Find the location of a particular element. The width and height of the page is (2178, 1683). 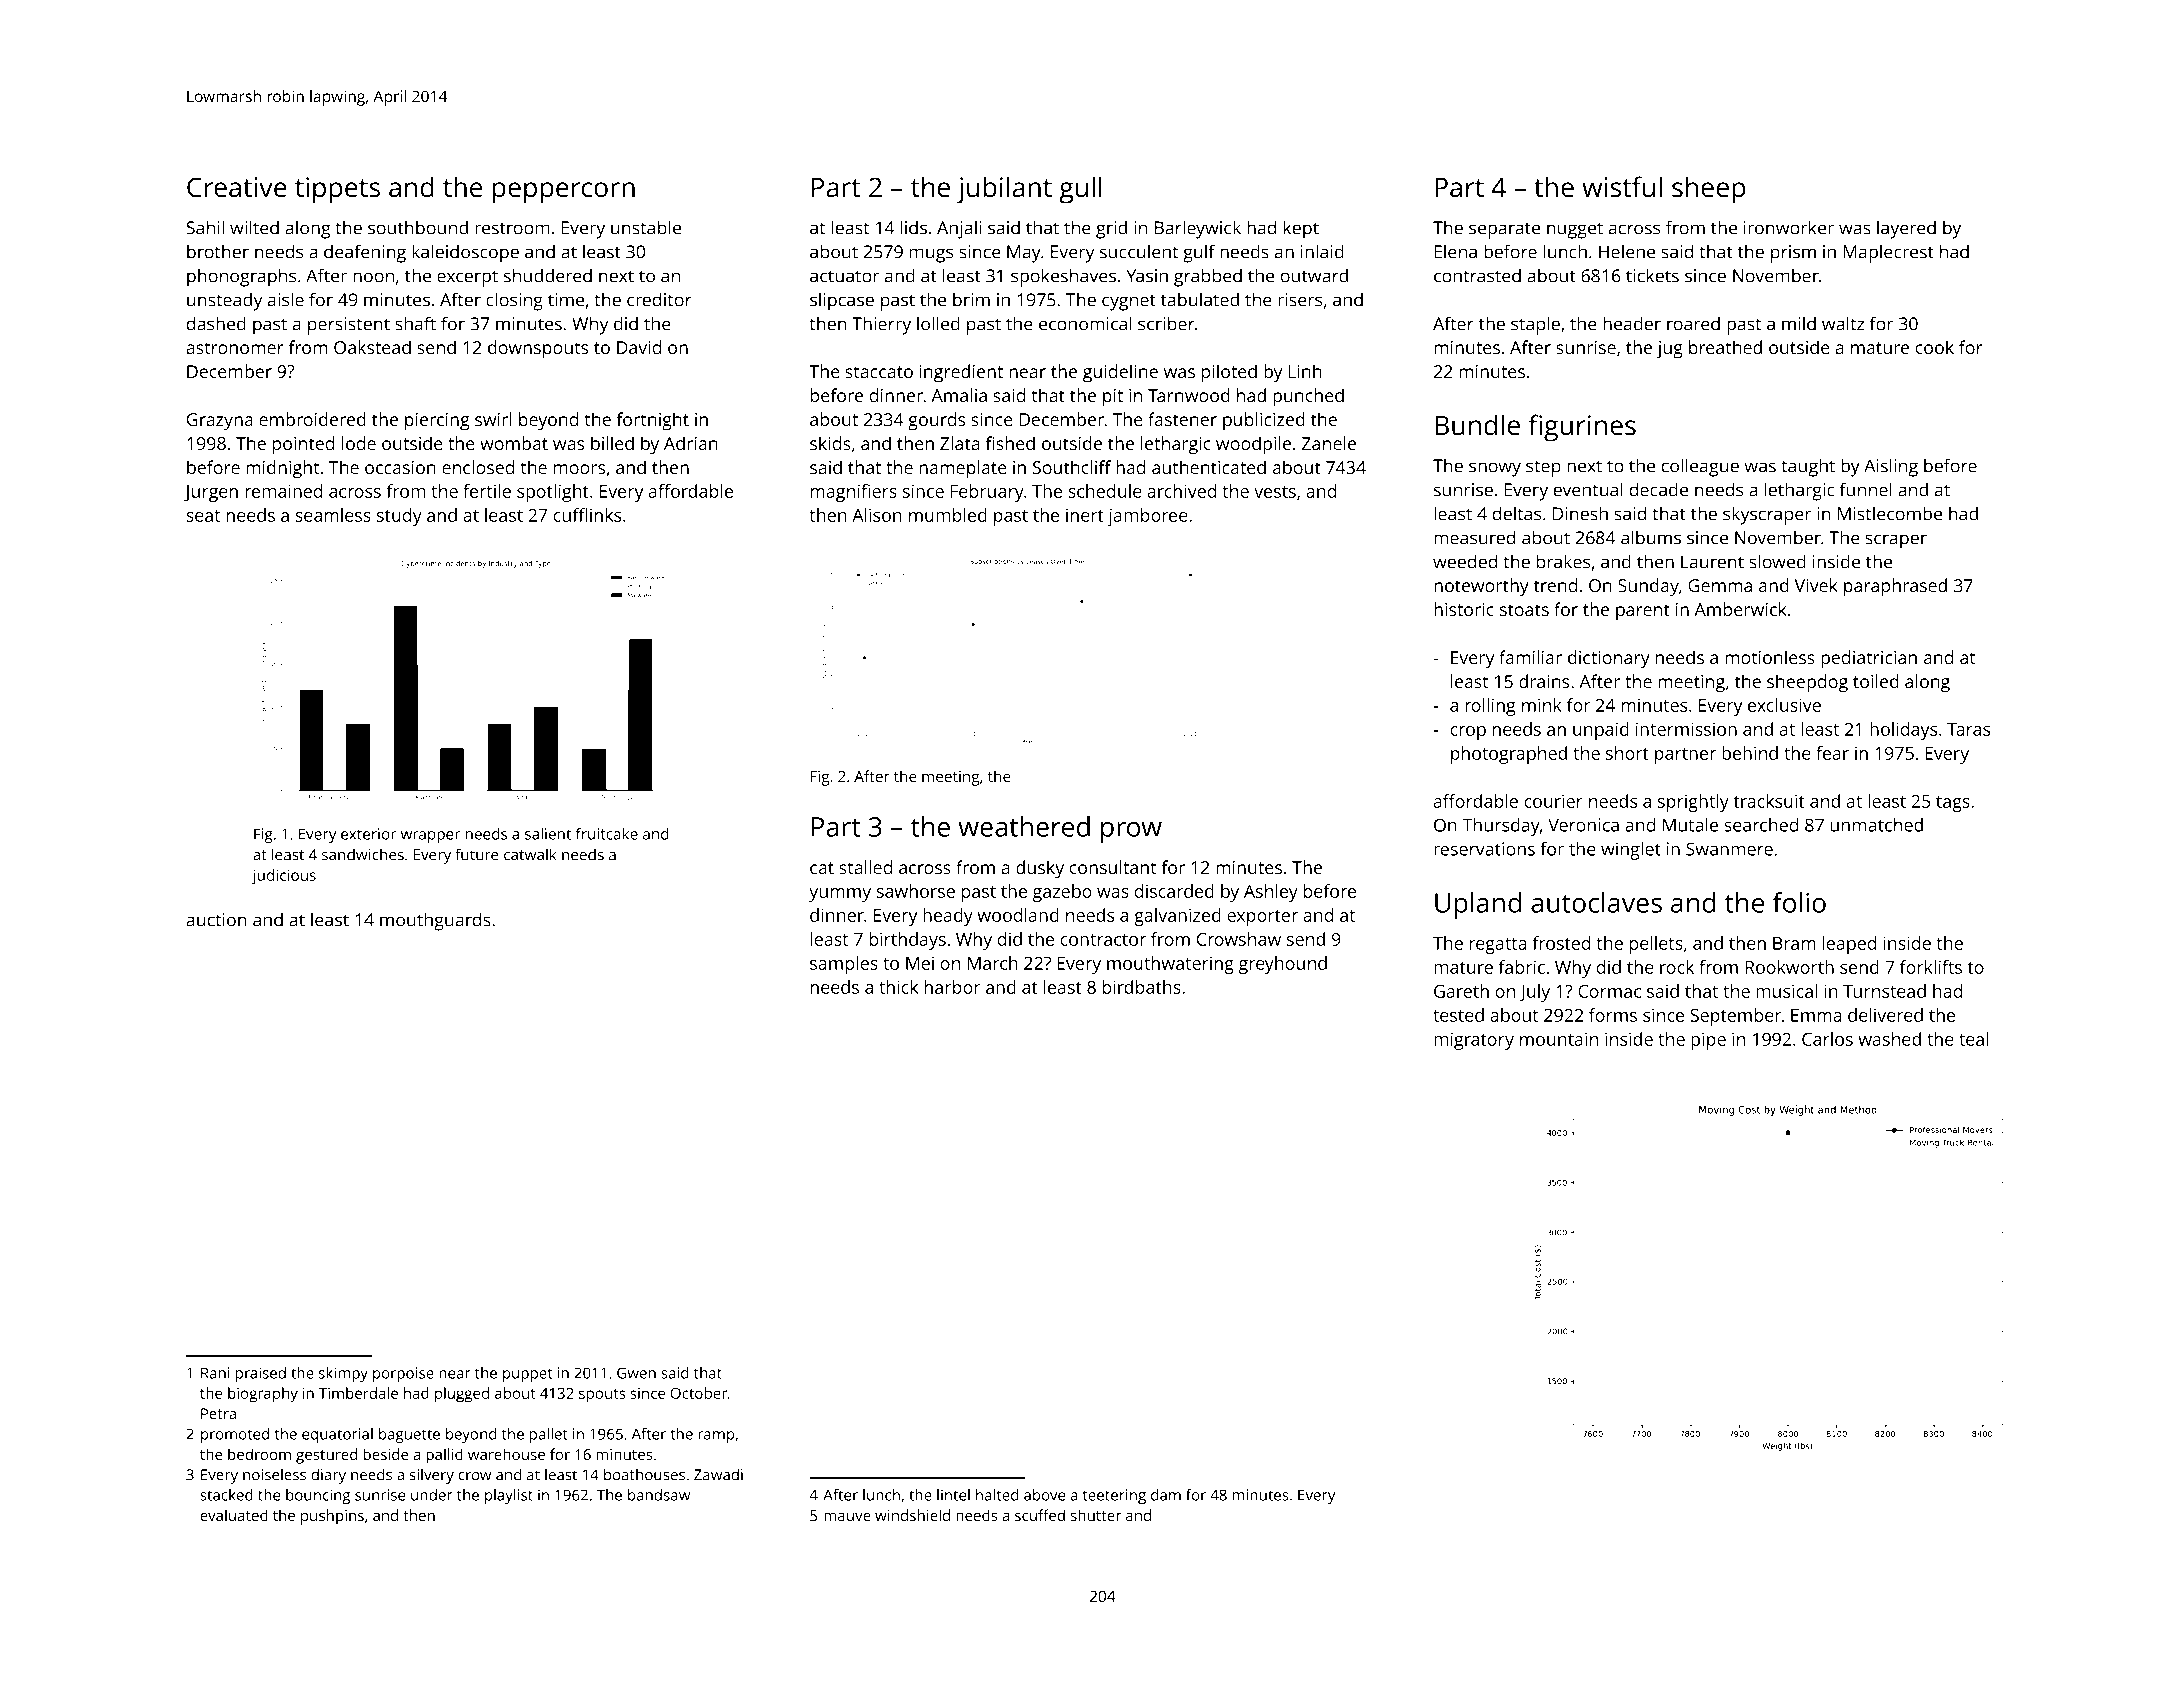

birdbaths is located at coordinates (1142, 987).
